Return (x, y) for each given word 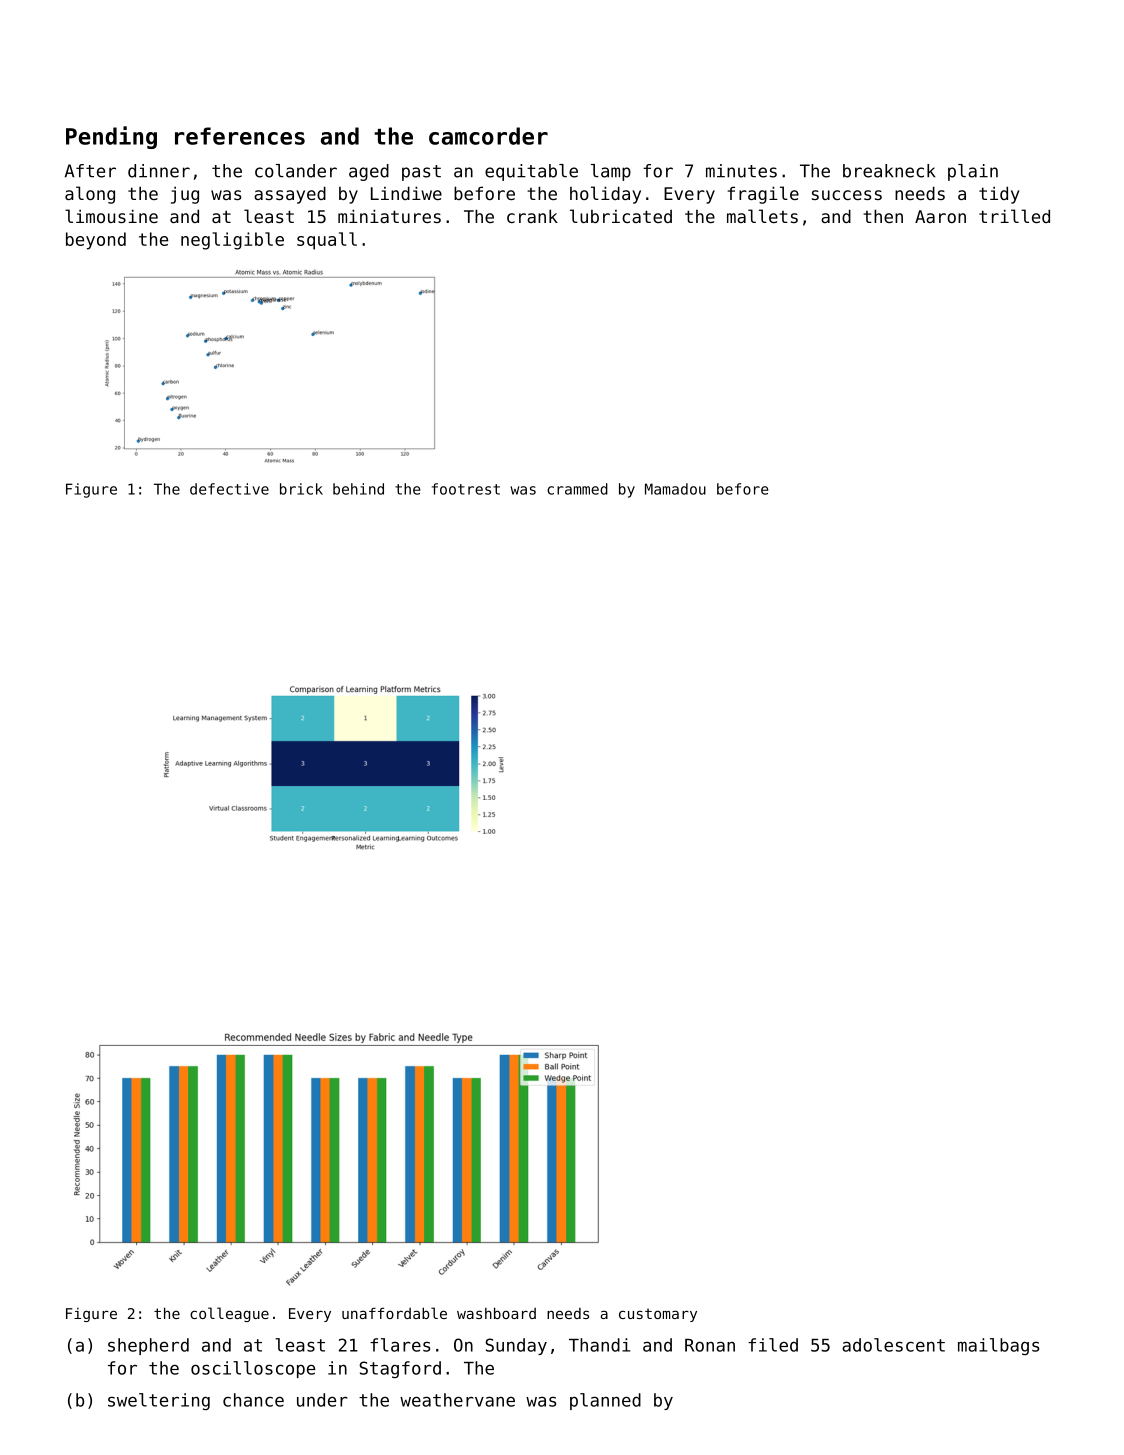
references (240, 136)
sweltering (159, 1401)
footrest (466, 489)
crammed (577, 489)
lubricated (621, 216)
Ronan (710, 1345)
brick (301, 489)
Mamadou (675, 489)
